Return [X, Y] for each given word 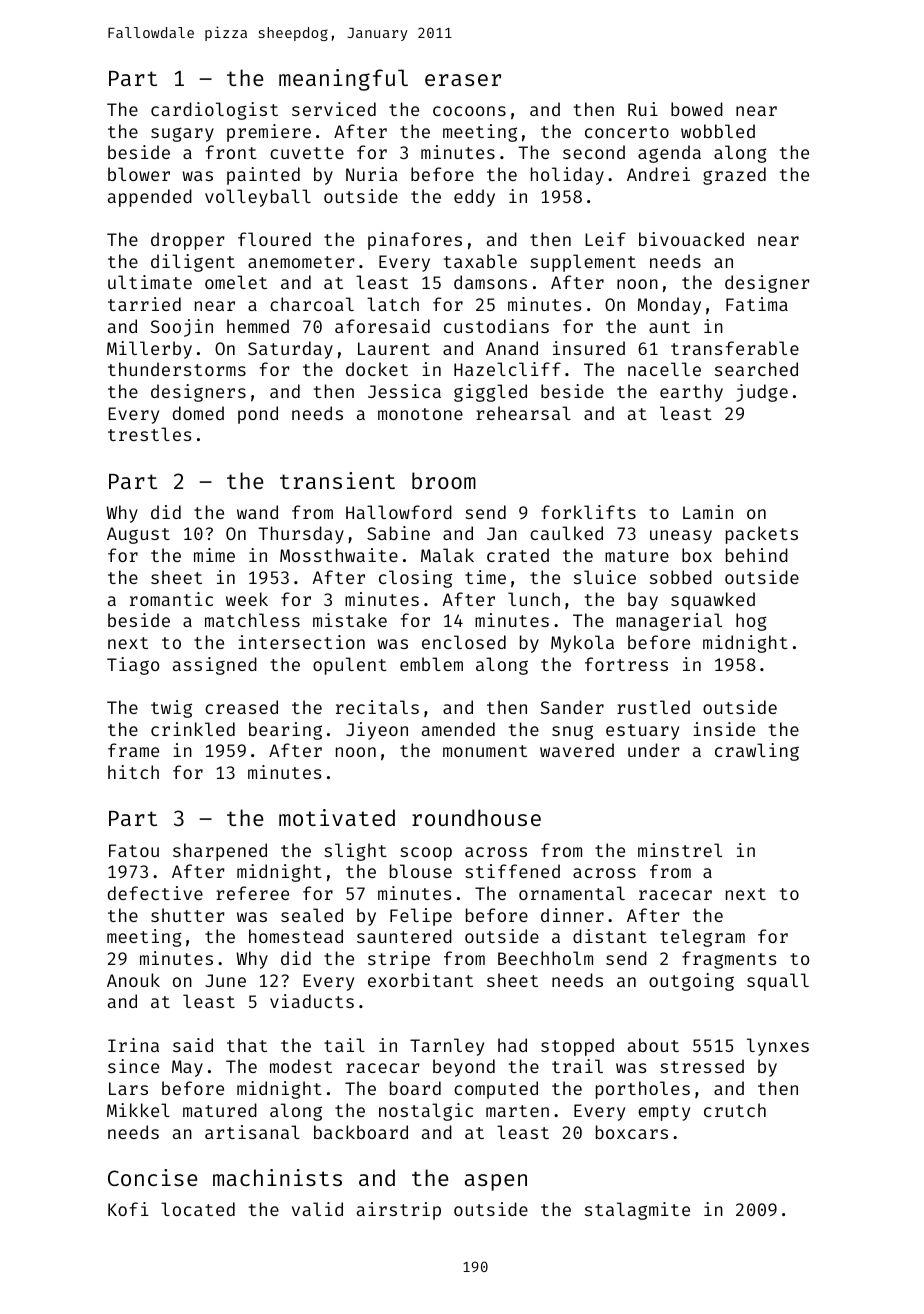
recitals [377, 707]
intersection [301, 642]
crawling [757, 752]
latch [393, 304]
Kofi [128, 1209]
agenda [669, 154]
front [231, 152]
